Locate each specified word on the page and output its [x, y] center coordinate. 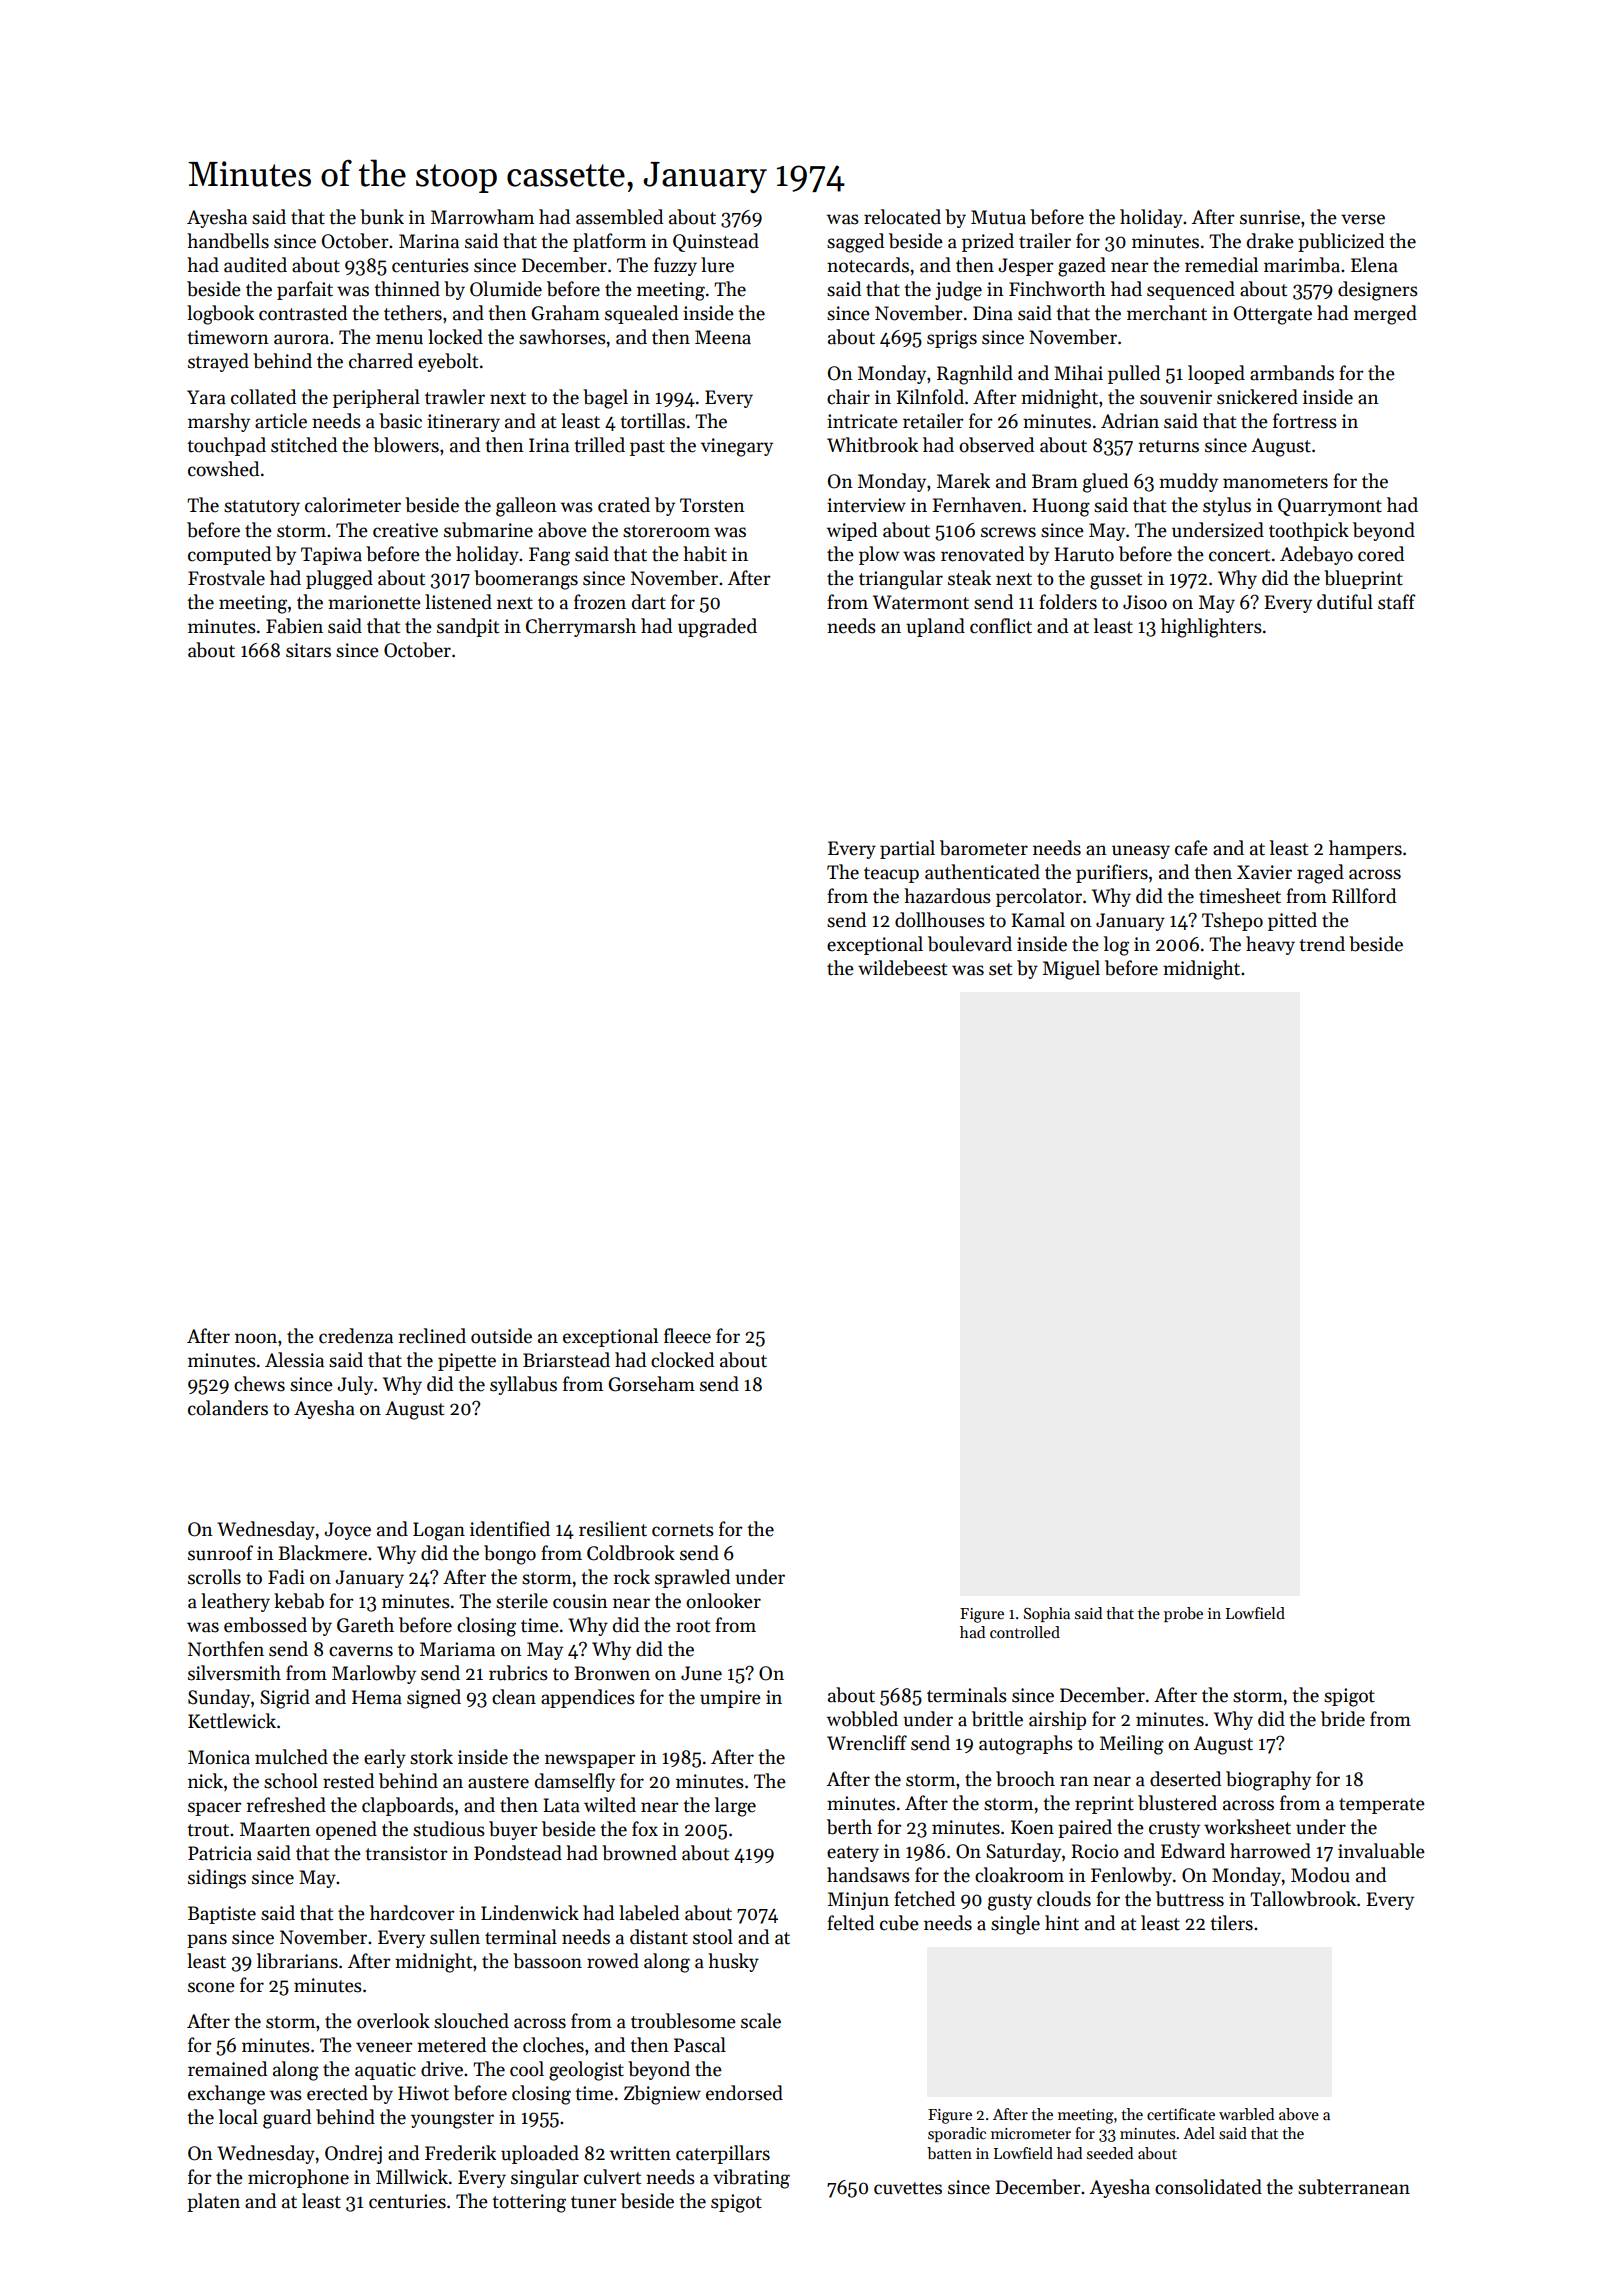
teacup [891, 875]
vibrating [751, 2179]
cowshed [223, 469]
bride [1343, 1719]
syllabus [523, 1385]
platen [213, 2202]
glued [1105, 483]
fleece [687, 1336]
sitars [308, 650]
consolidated [1208, 2187]
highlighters [1211, 628]
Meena [723, 337]
